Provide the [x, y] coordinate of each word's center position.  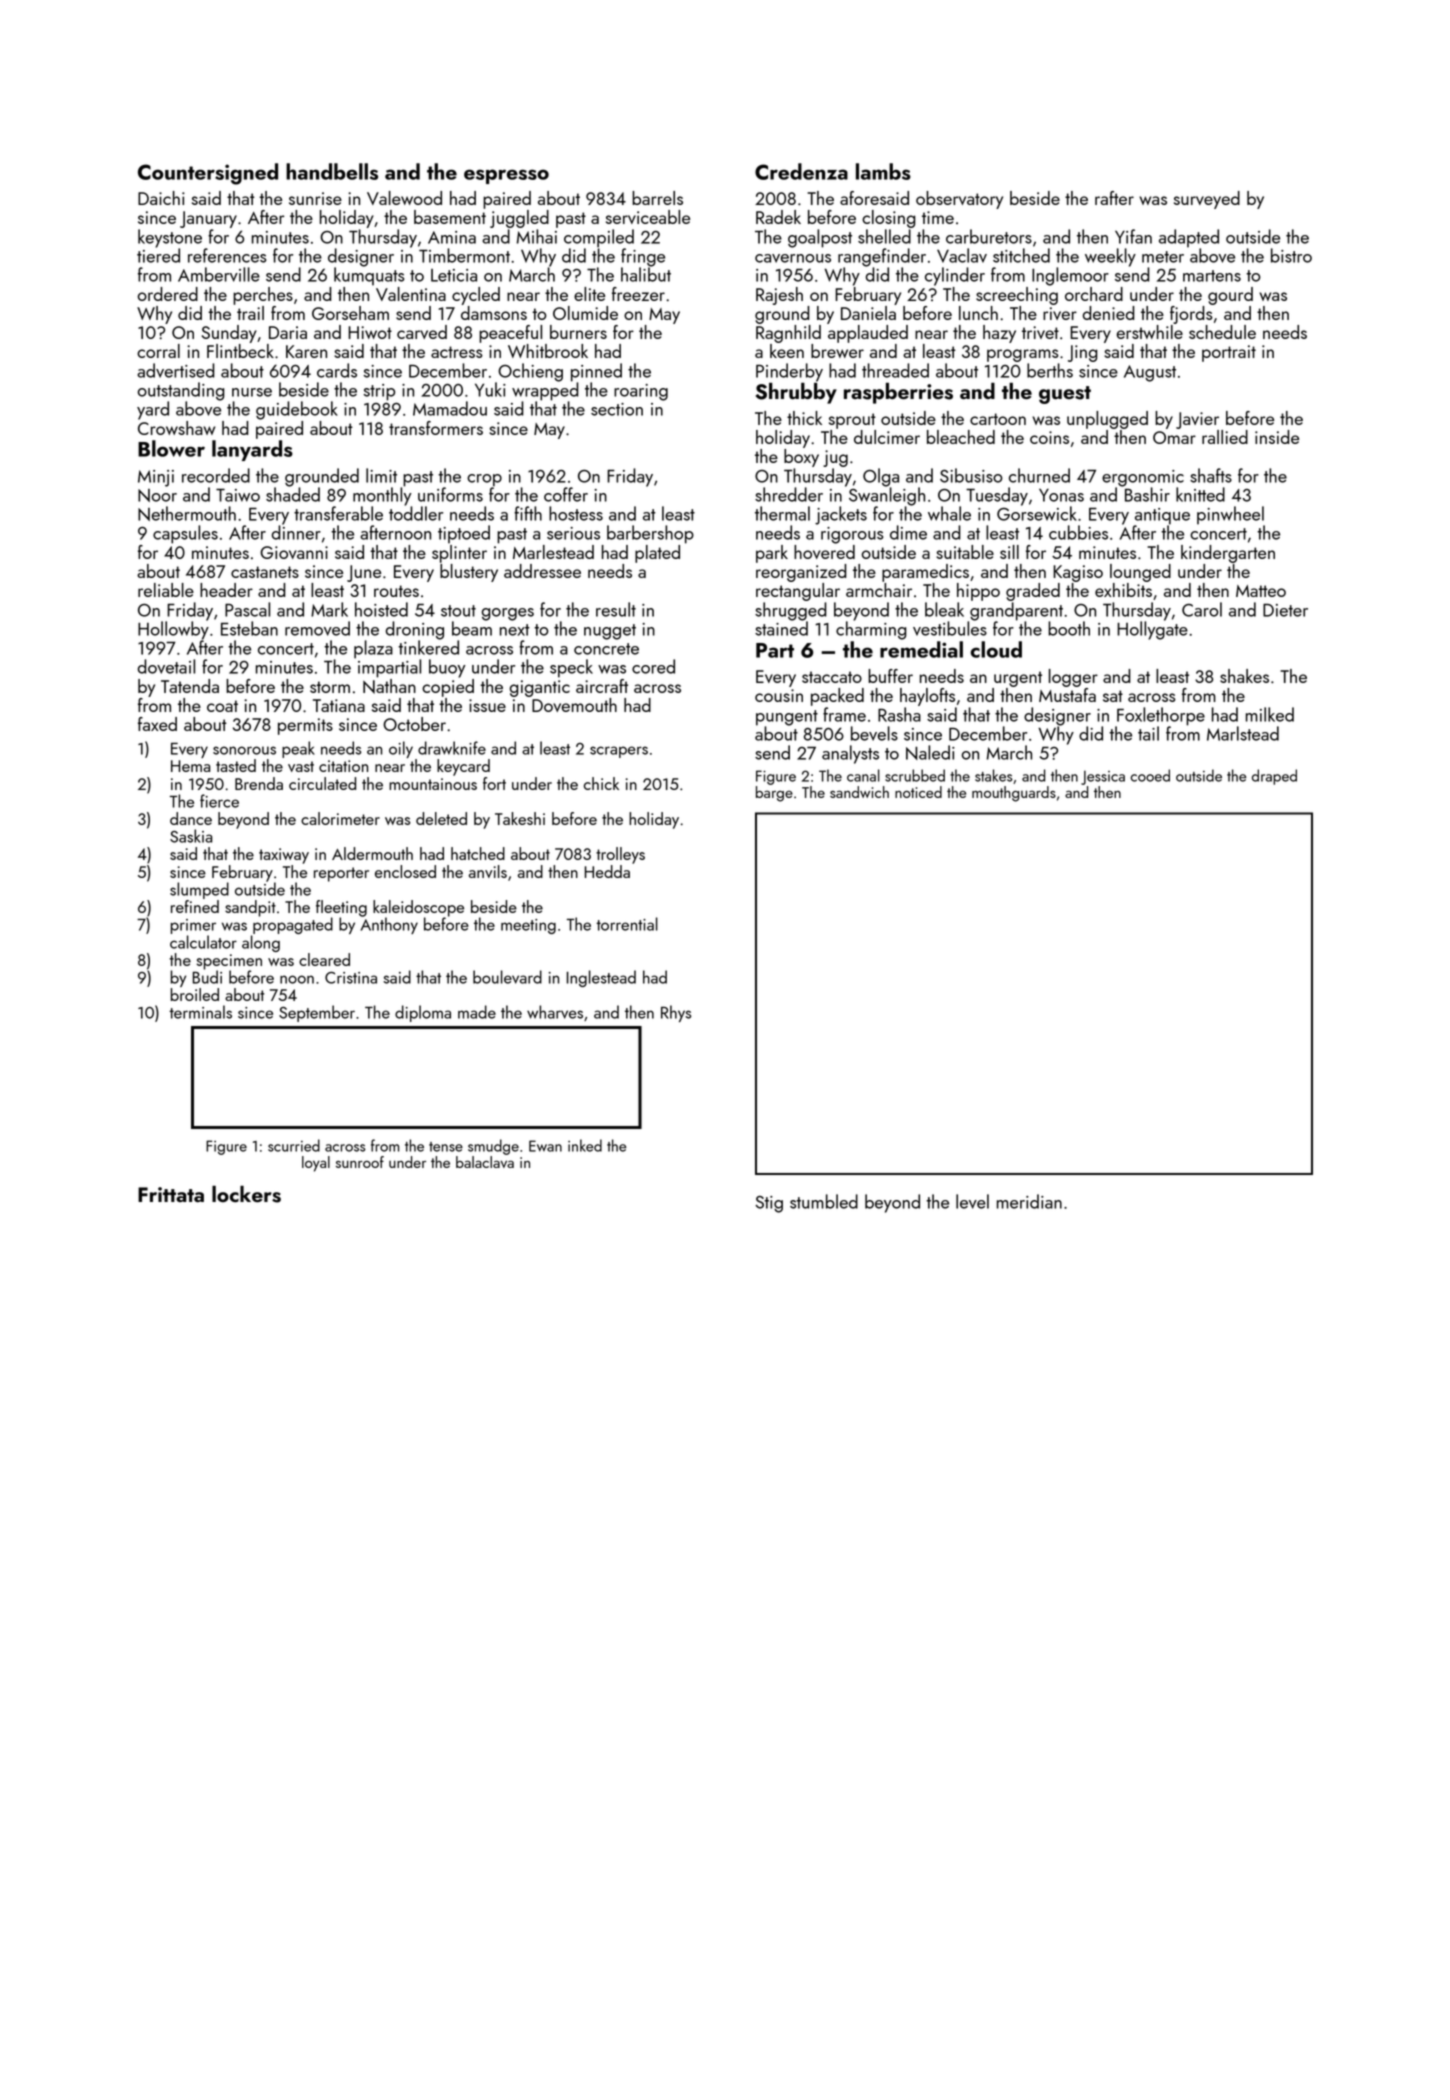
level [972, 1201]
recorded [216, 475]
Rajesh [779, 296]
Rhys [676, 1013]
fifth [528, 513]
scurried [294, 1145]
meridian [1029, 1201]
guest [1065, 395]
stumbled [824, 1201]
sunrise [315, 198]
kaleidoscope [418, 908]
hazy [999, 334]
